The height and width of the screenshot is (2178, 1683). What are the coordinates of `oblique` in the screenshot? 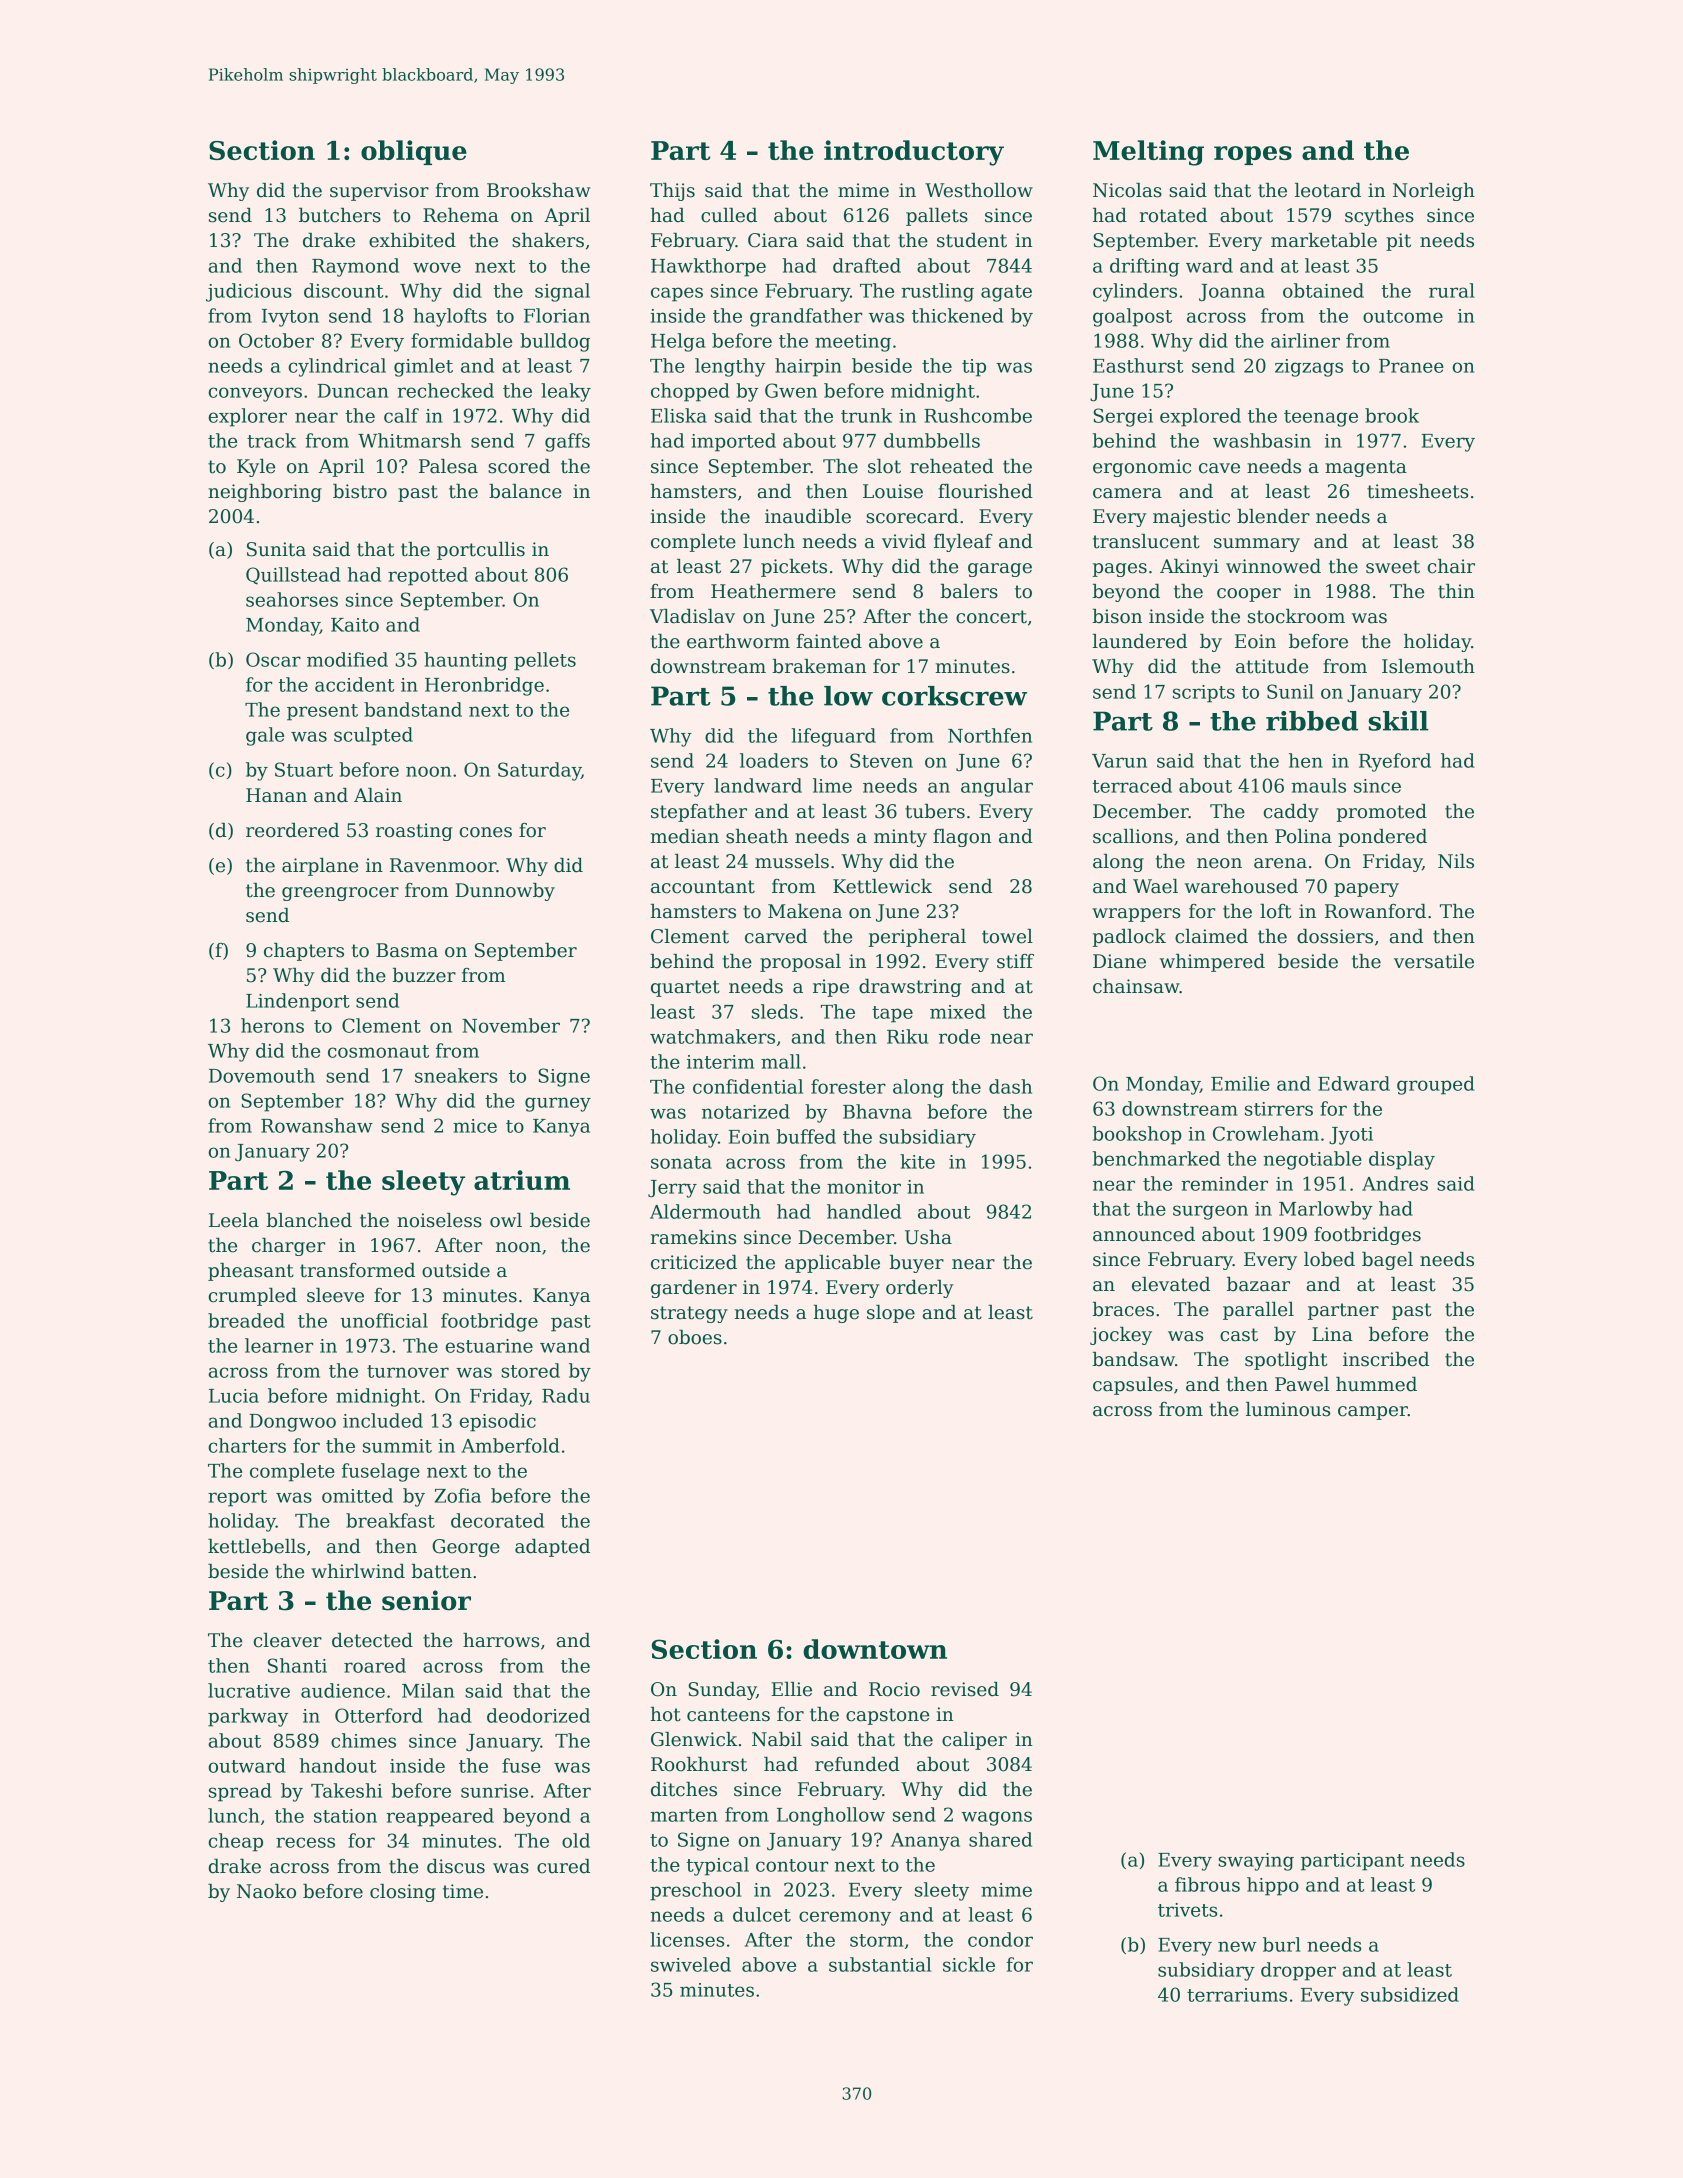 It's located at (414, 152).
